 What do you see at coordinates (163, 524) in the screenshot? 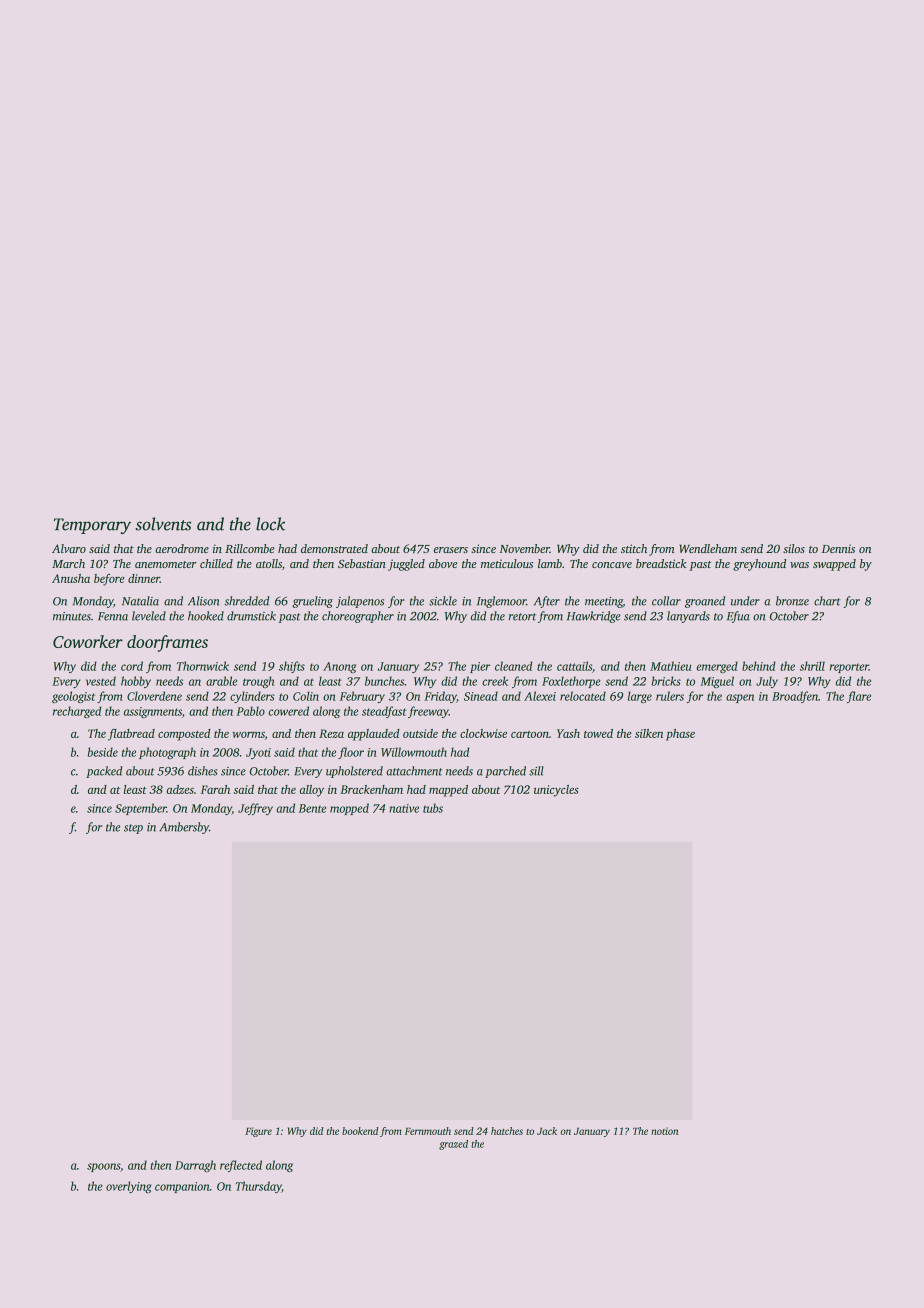
I see `solvents` at bounding box center [163, 524].
